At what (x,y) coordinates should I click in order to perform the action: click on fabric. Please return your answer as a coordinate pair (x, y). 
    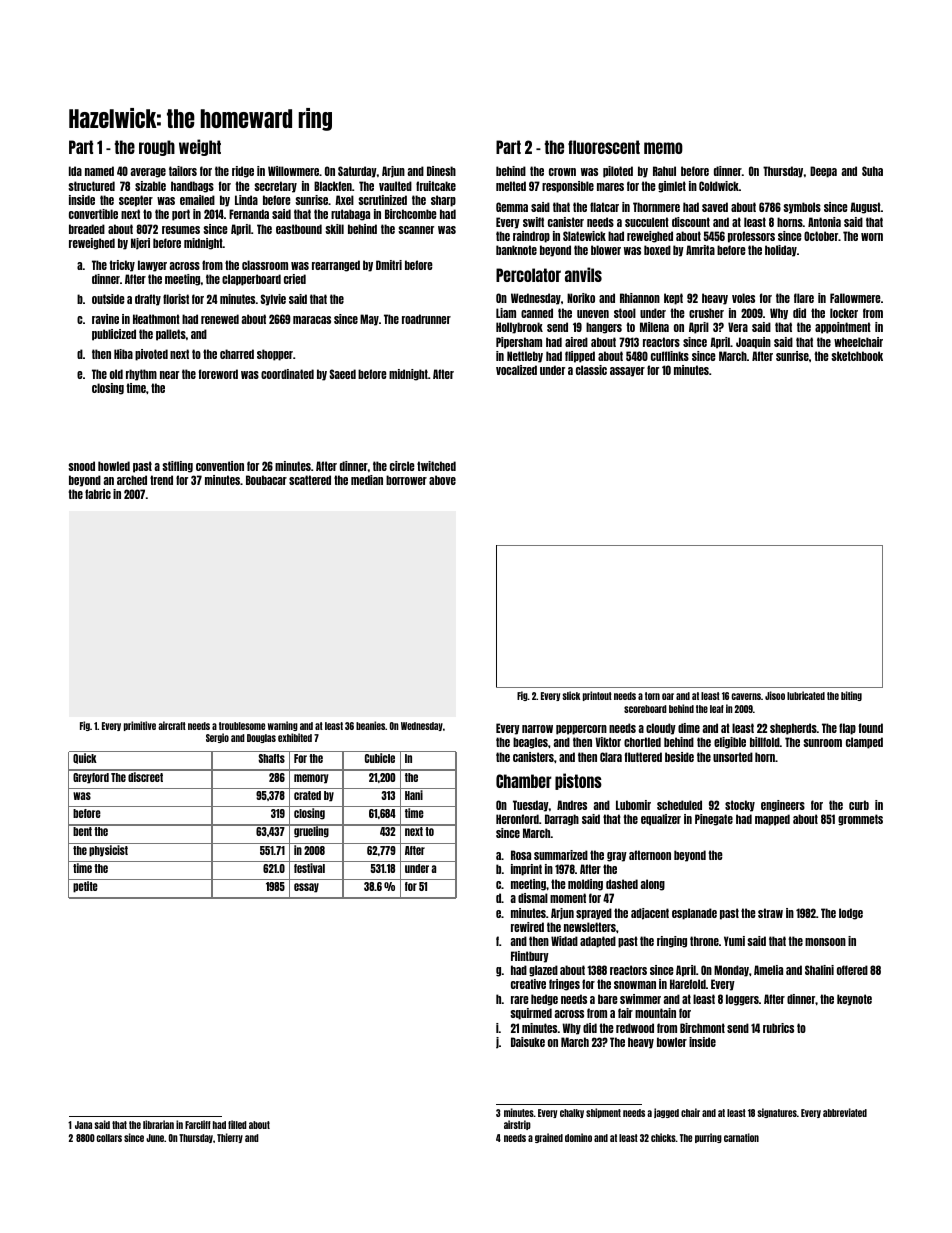
    Looking at the image, I should click on (98, 494).
